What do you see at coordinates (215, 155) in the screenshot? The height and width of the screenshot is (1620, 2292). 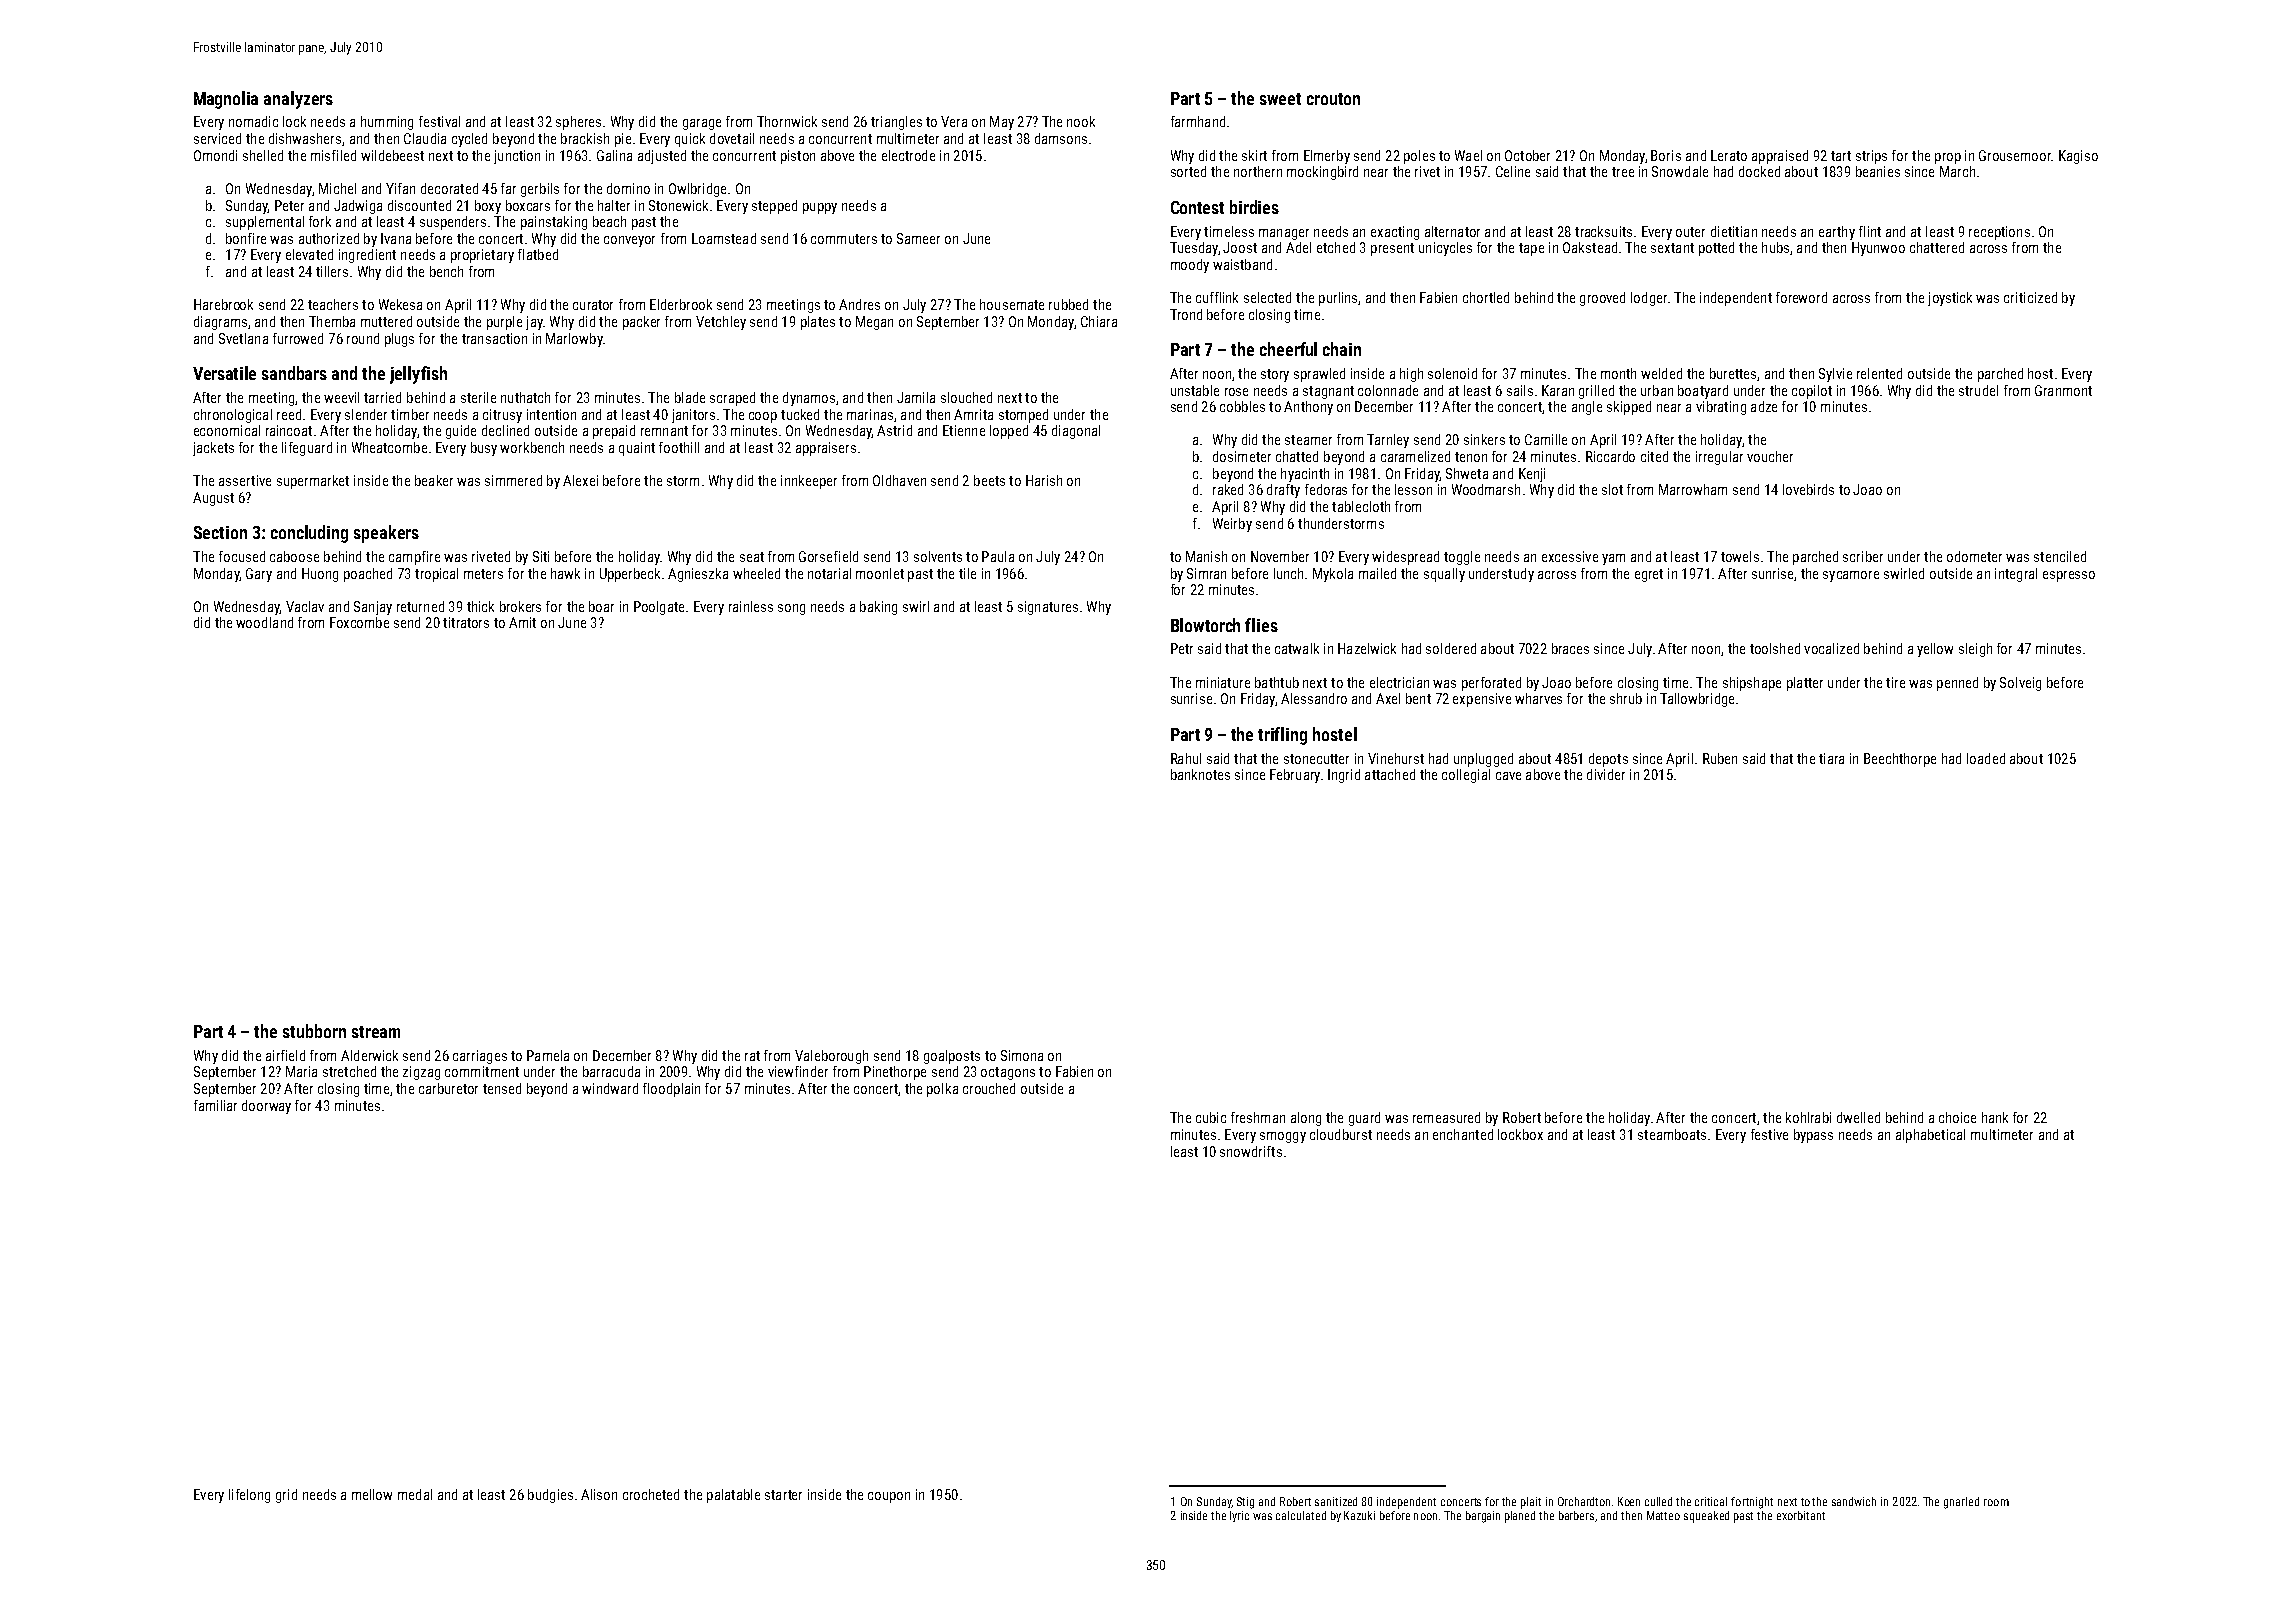 I see `Omondi` at bounding box center [215, 155].
